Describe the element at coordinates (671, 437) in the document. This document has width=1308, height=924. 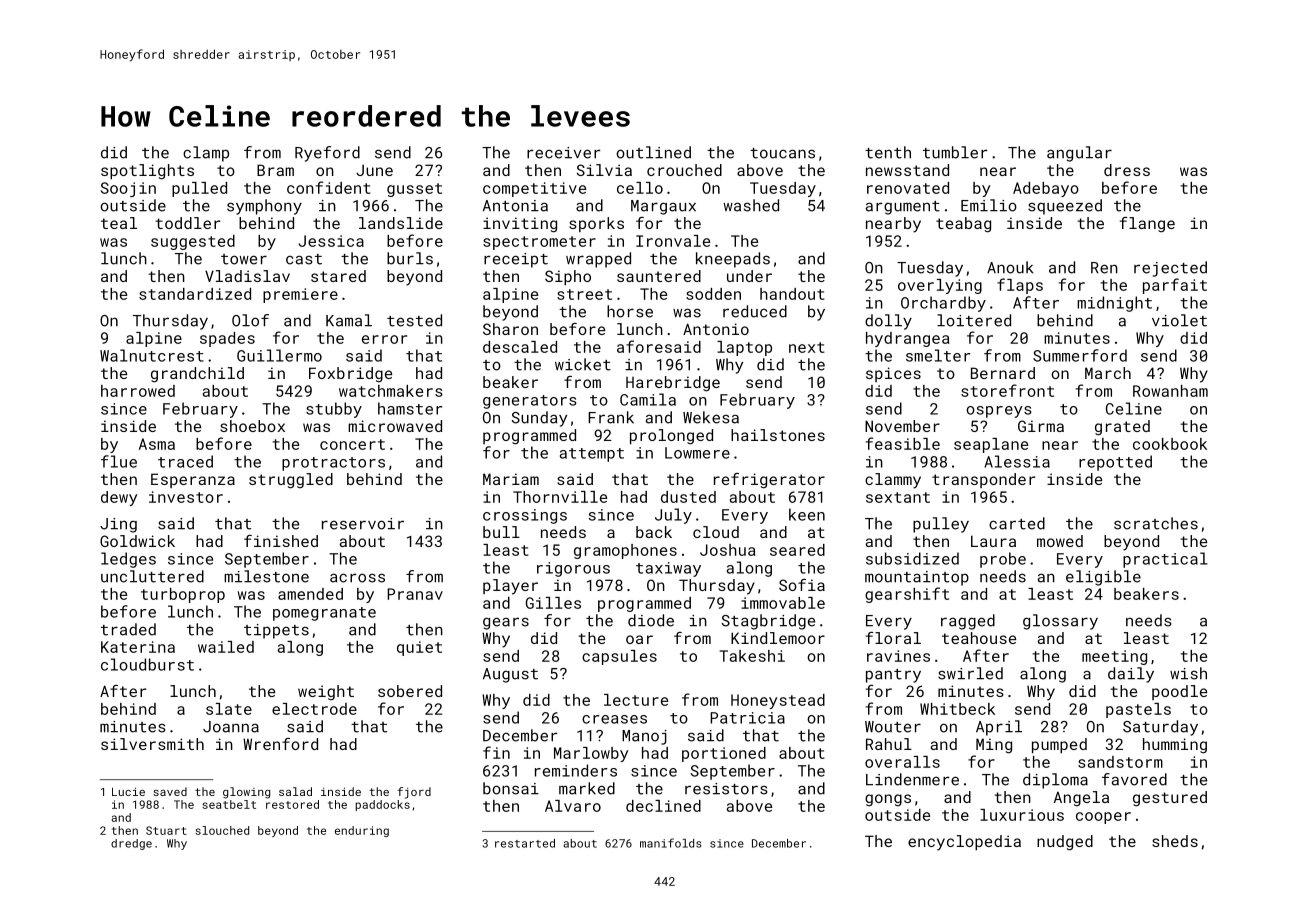
I see `prolonged` at that location.
